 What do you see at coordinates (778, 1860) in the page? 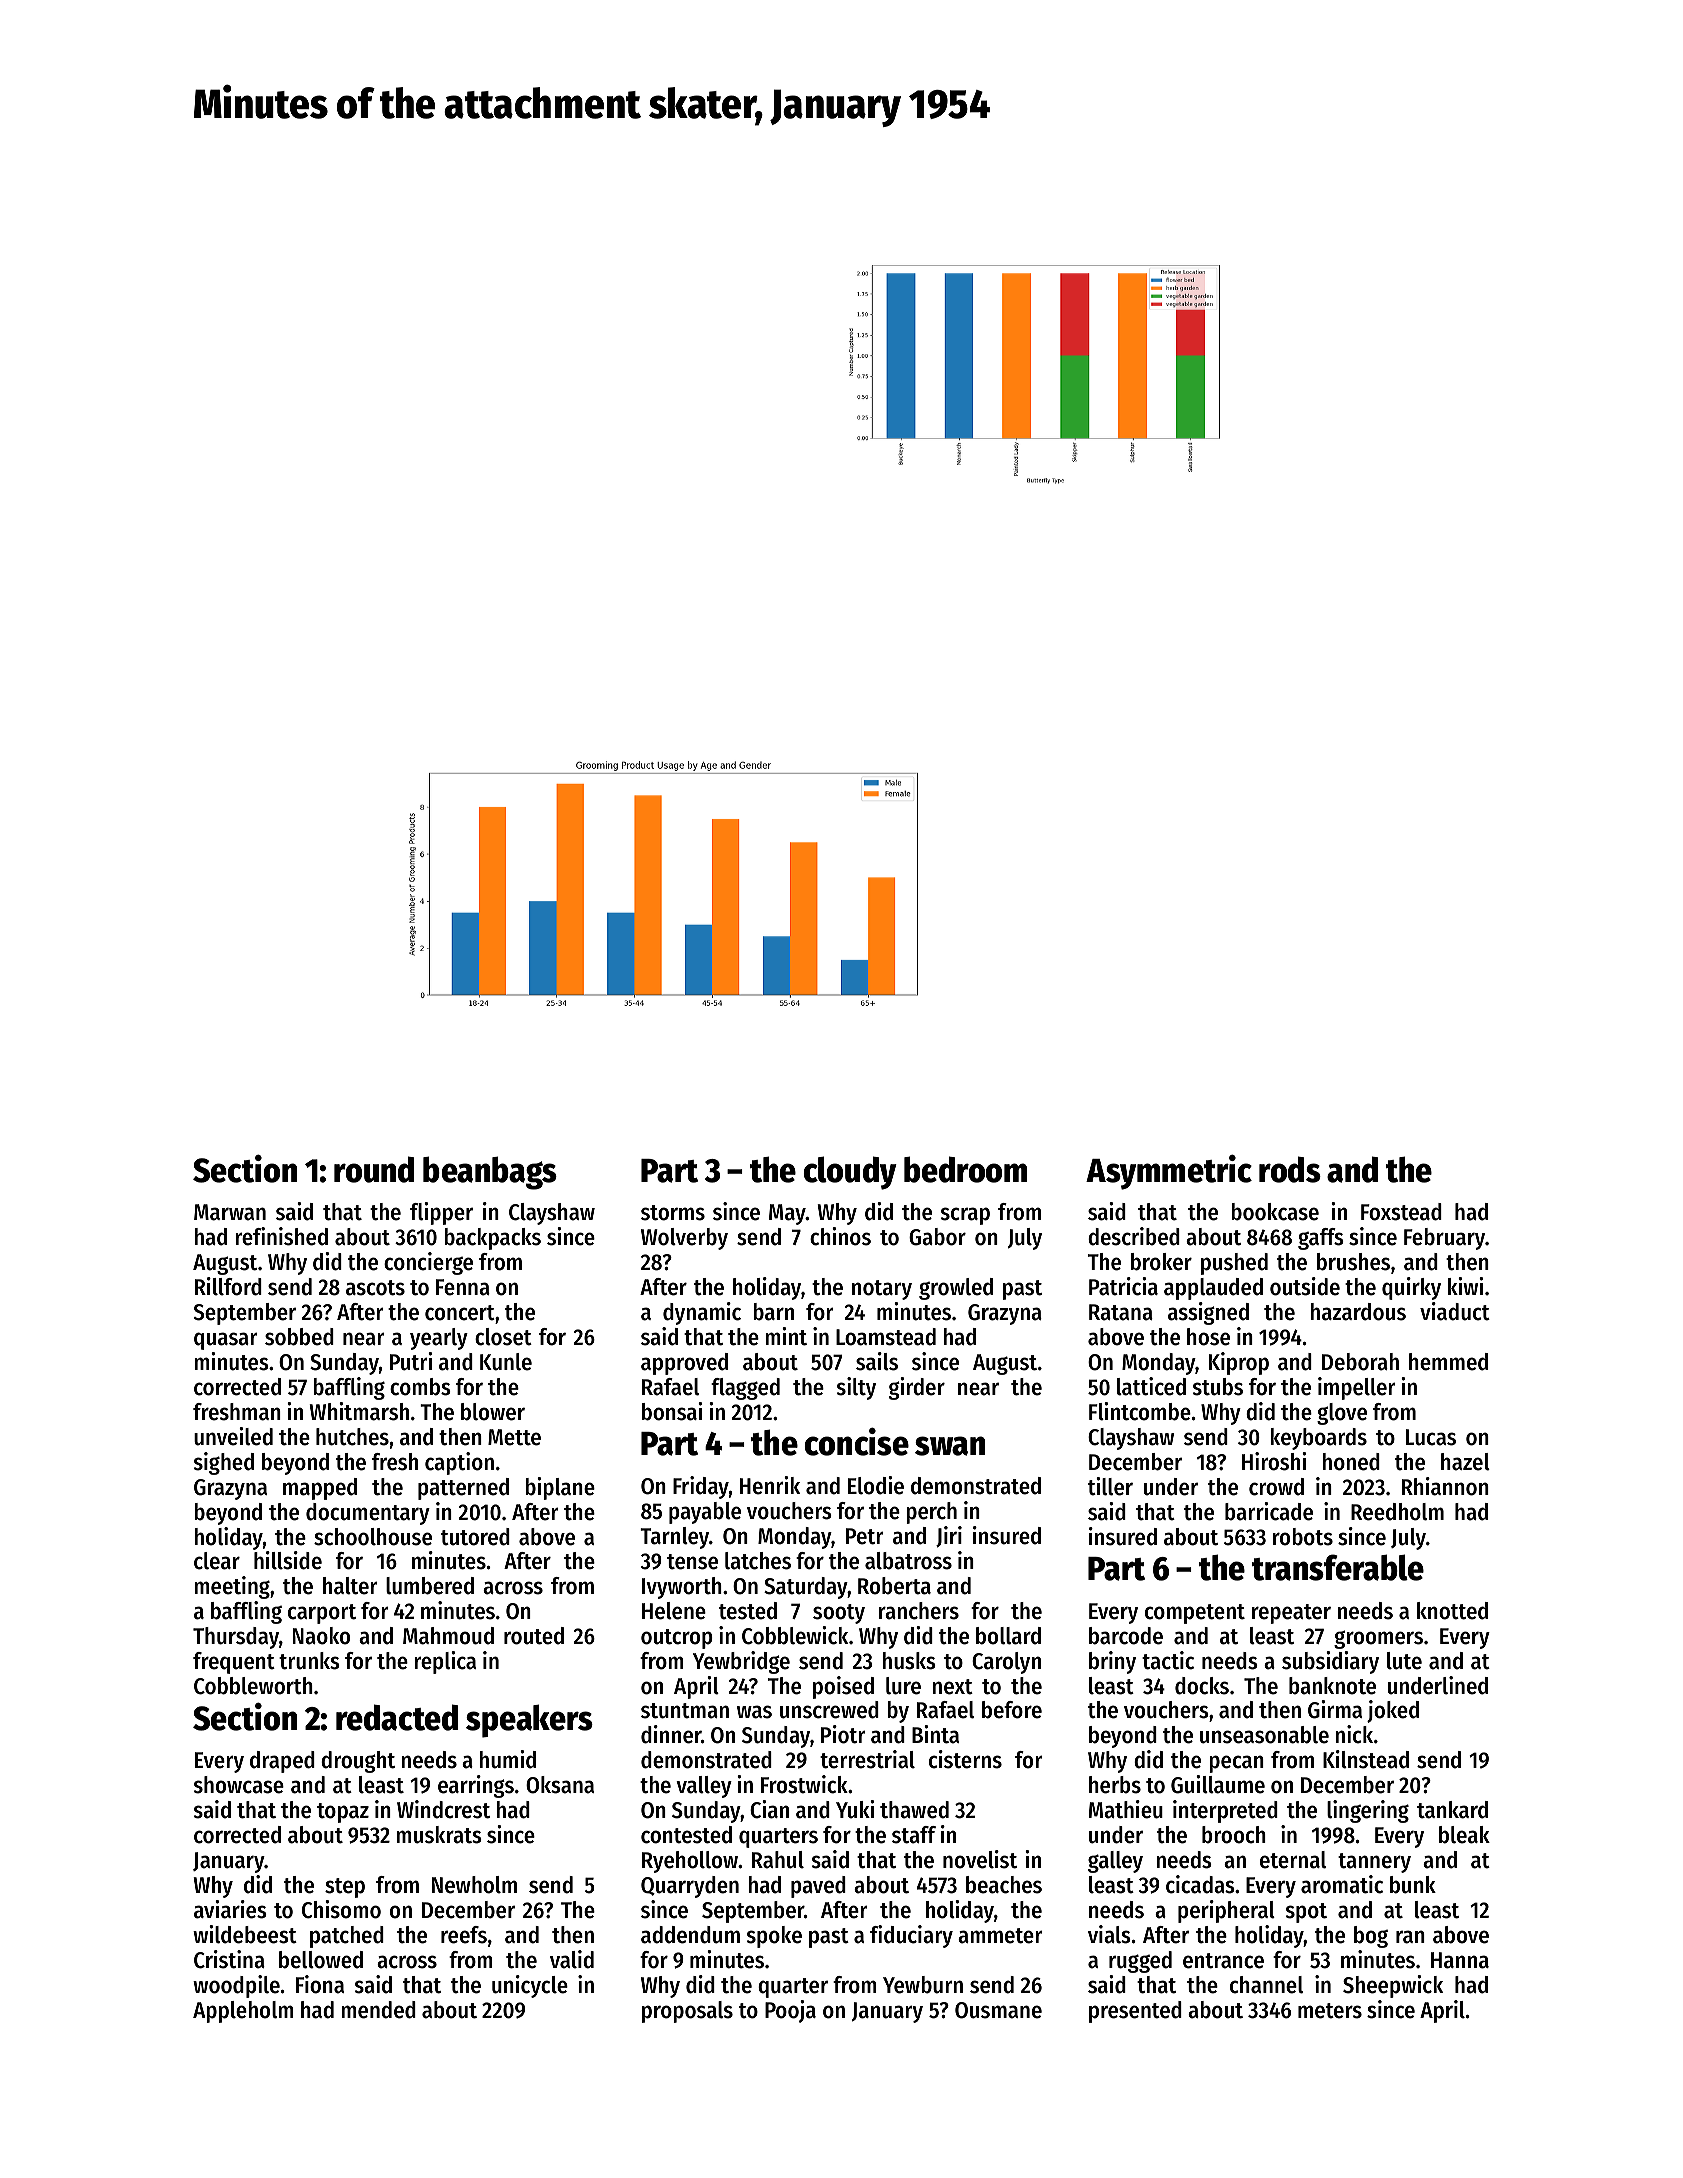
I see `Rahul` at bounding box center [778, 1860].
